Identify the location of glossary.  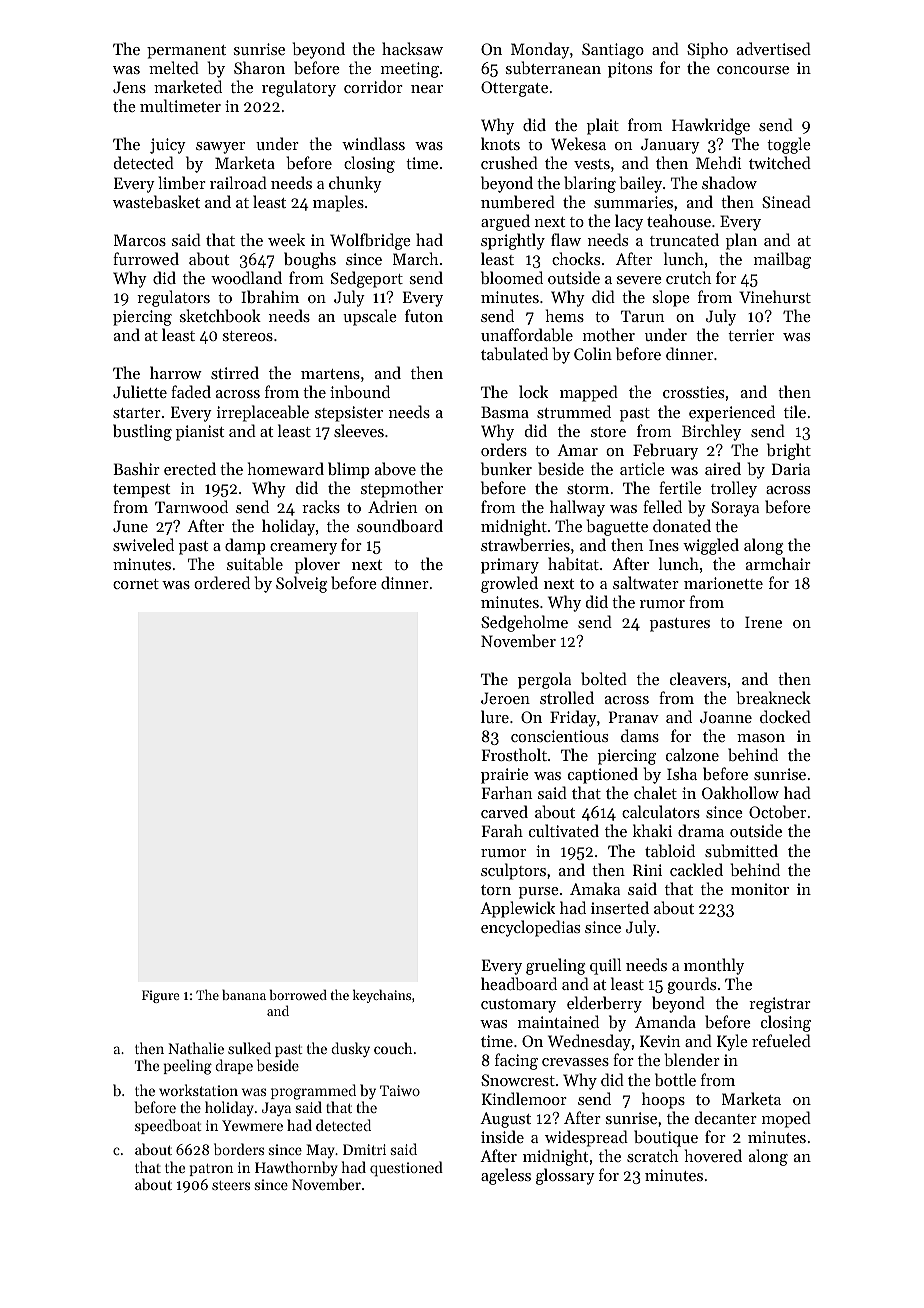
(565, 1176).
